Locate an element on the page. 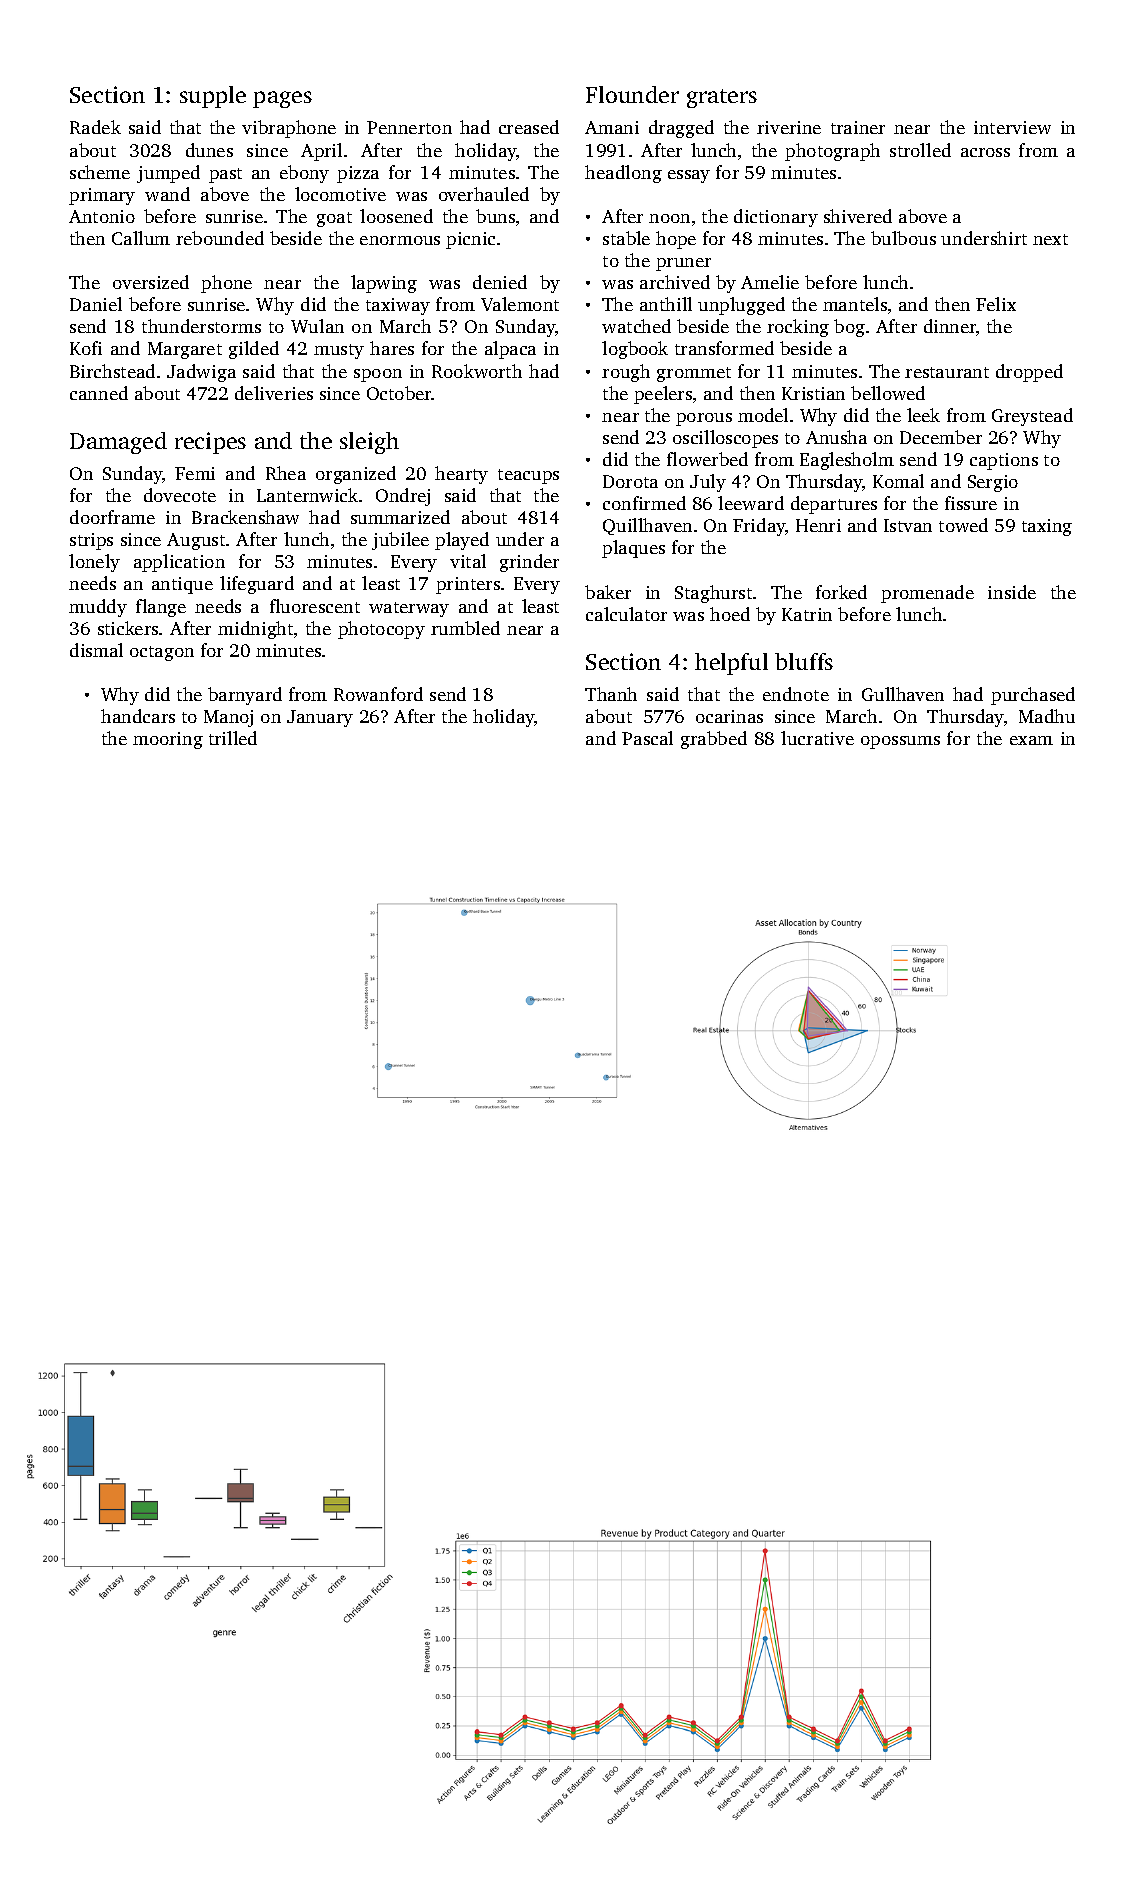  Pascal is located at coordinates (647, 738).
